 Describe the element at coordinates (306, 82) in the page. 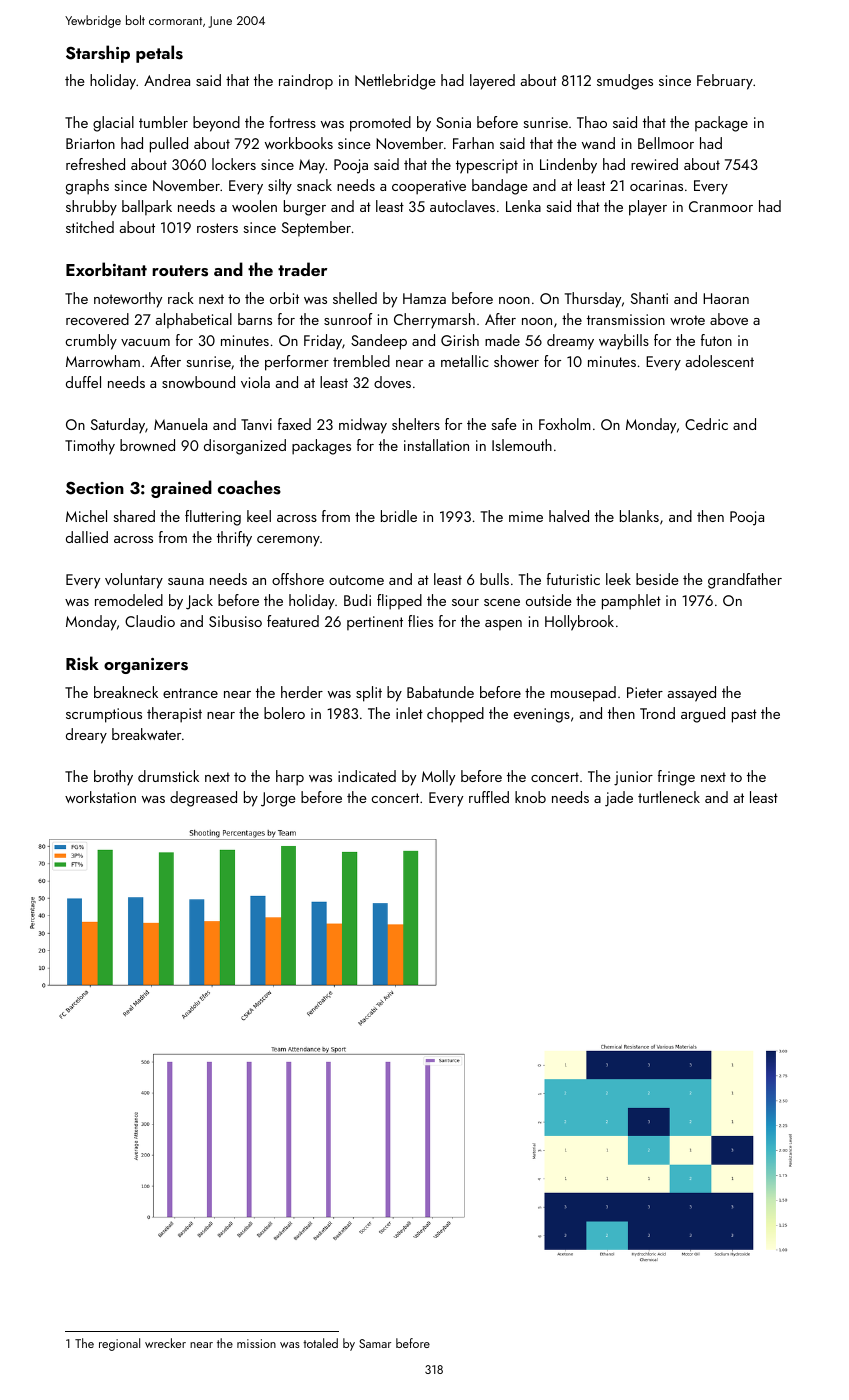

I see `raindrop` at that location.
